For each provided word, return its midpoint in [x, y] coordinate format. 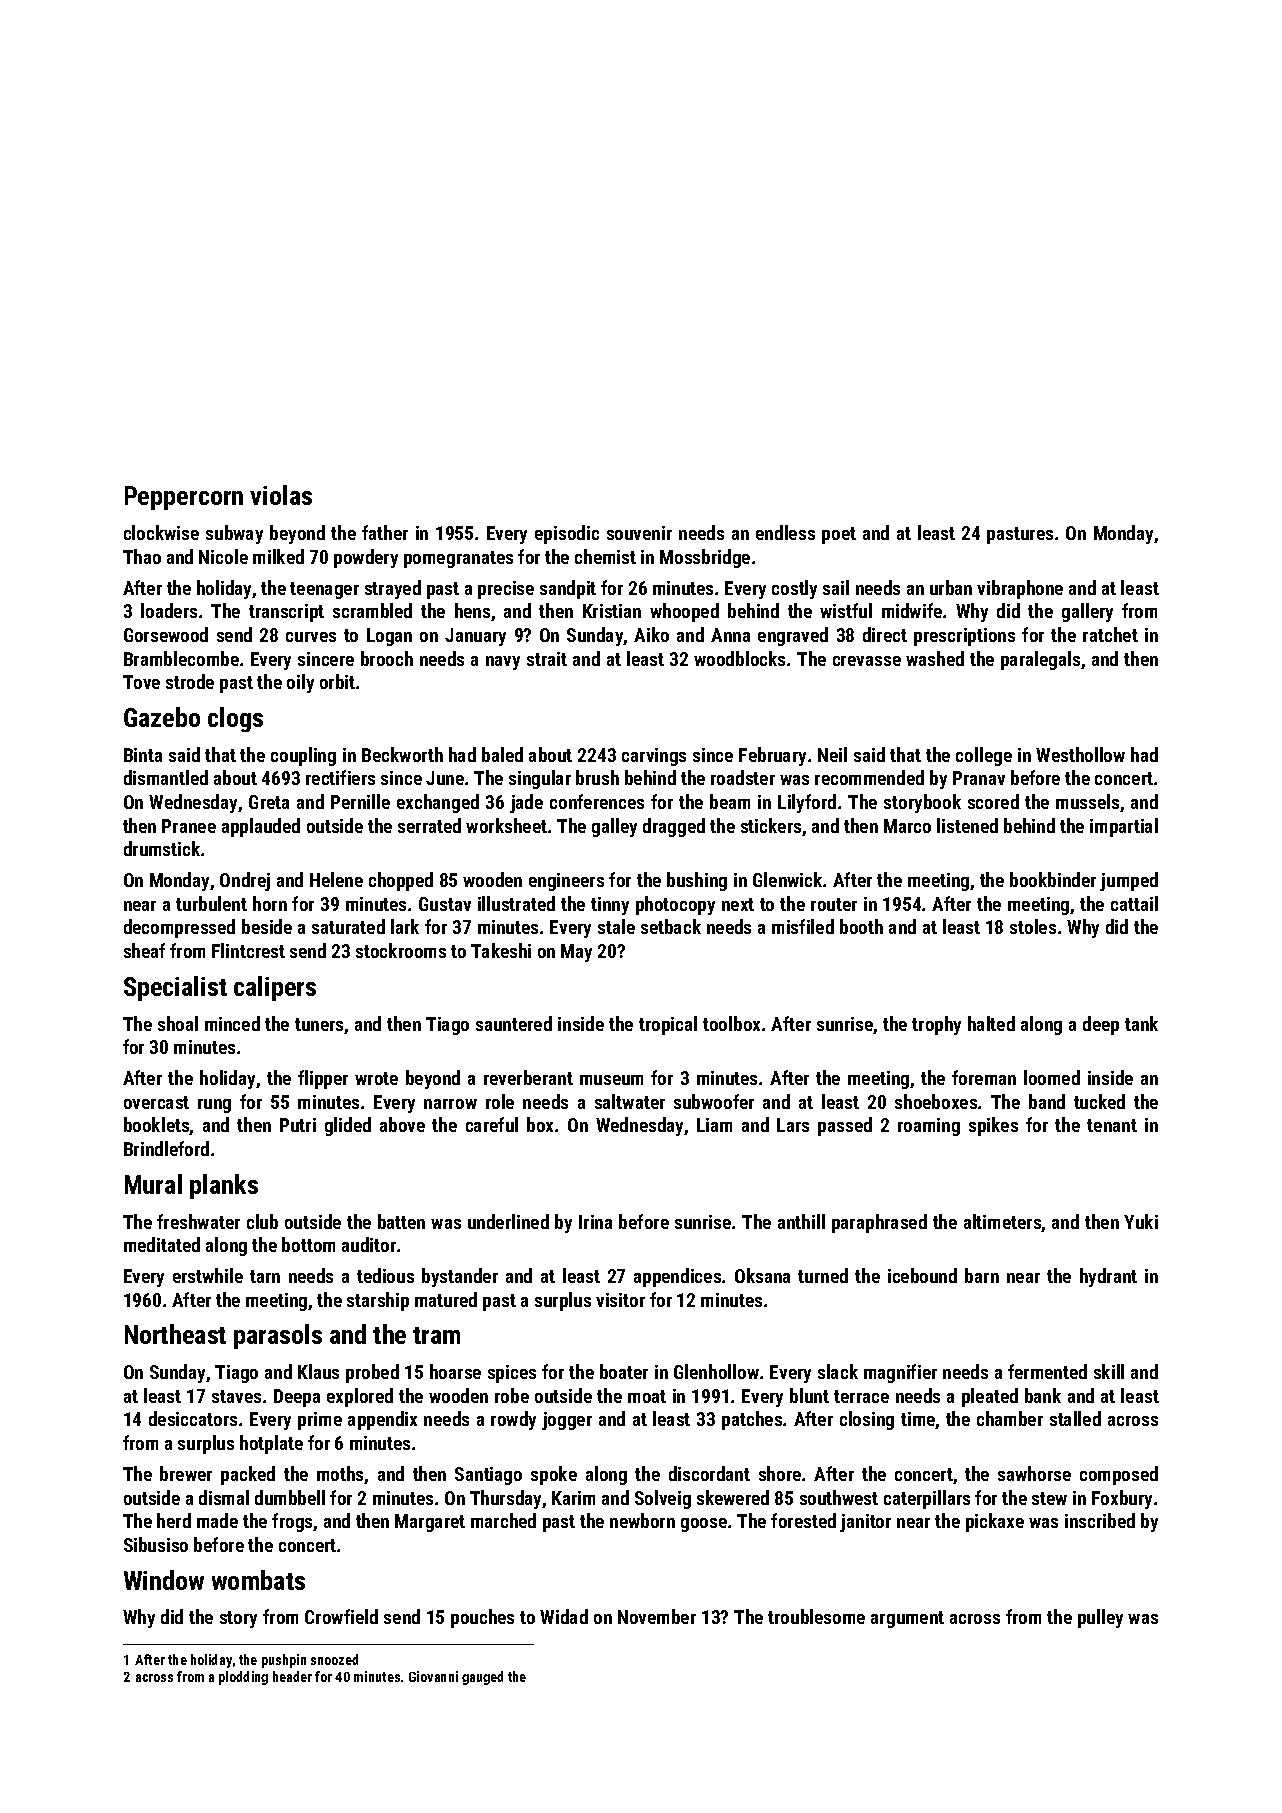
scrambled [372, 610]
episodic [567, 534]
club [262, 1221]
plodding [243, 1678]
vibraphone [1020, 589]
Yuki [1141, 1221]
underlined [508, 1221]
